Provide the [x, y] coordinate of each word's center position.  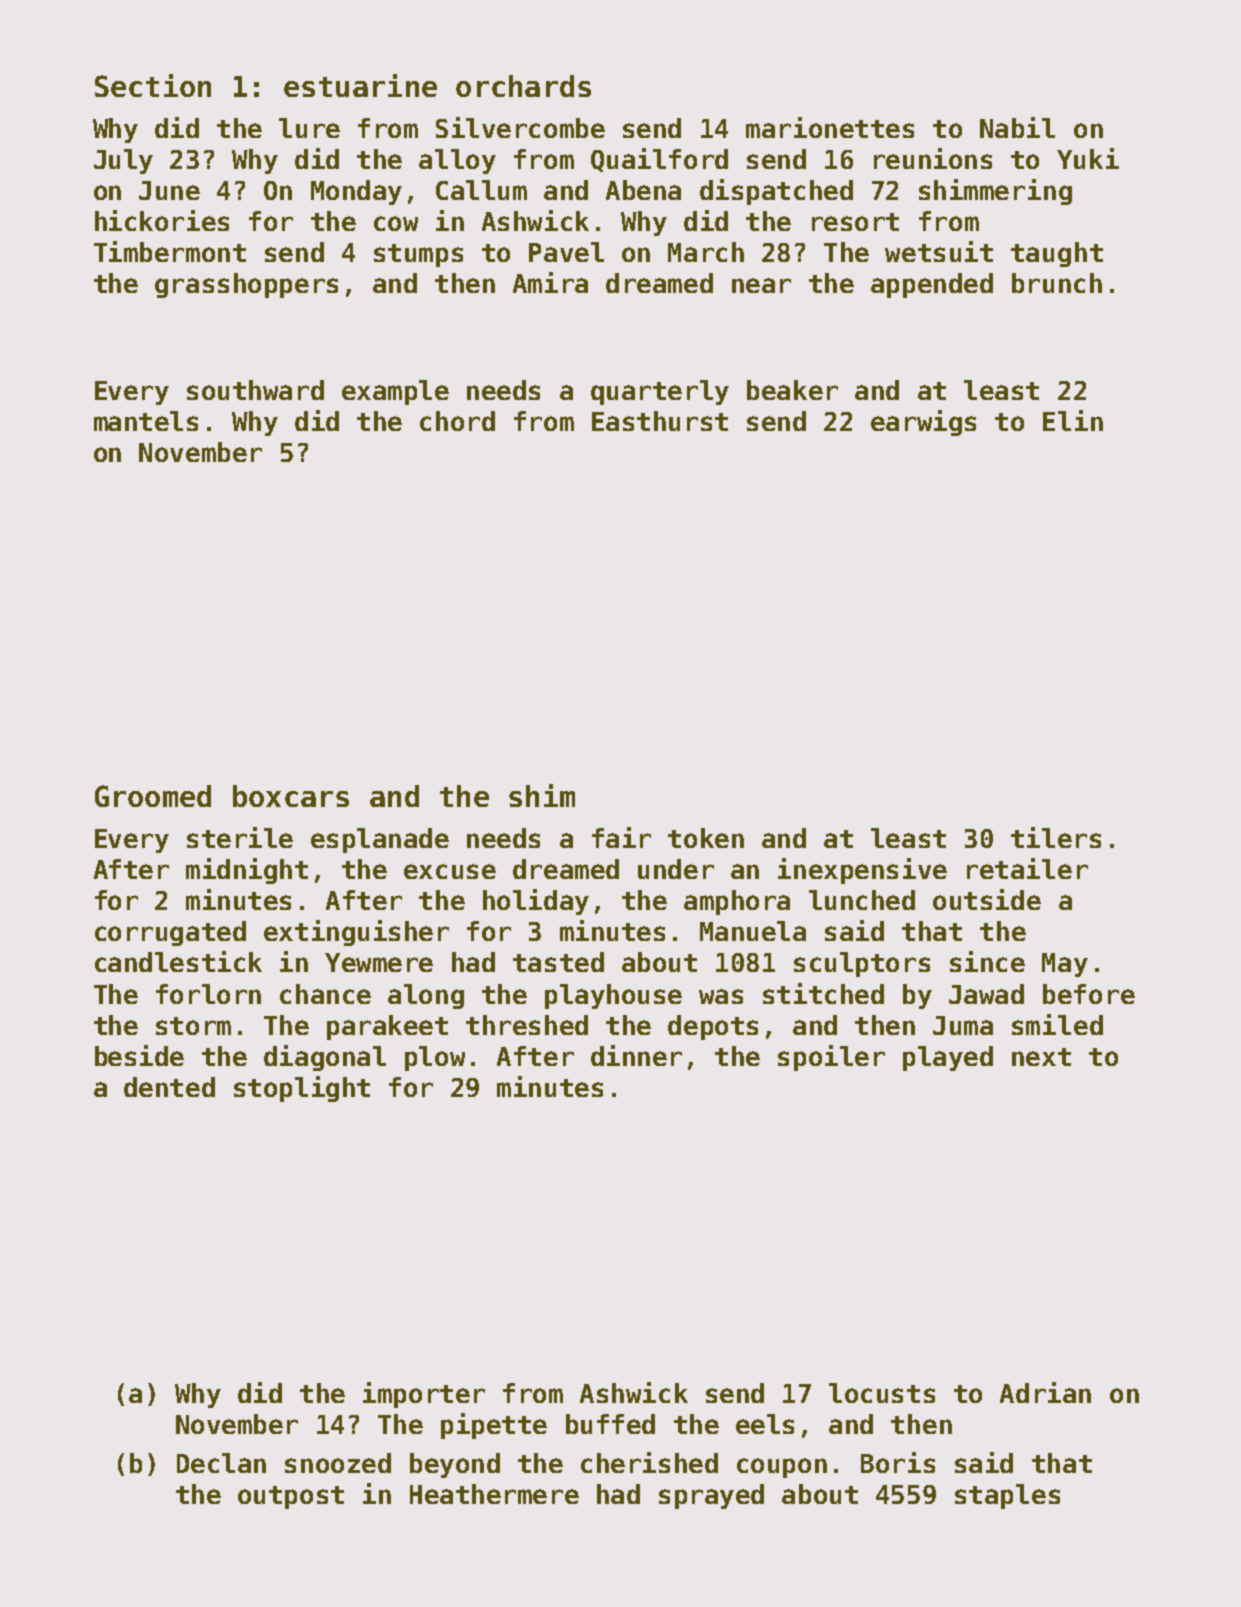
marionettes [830, 127]
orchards [523, 86]
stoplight [302, 1089]
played [948, 1058]
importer [424, 1395]
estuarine [360, 85]
